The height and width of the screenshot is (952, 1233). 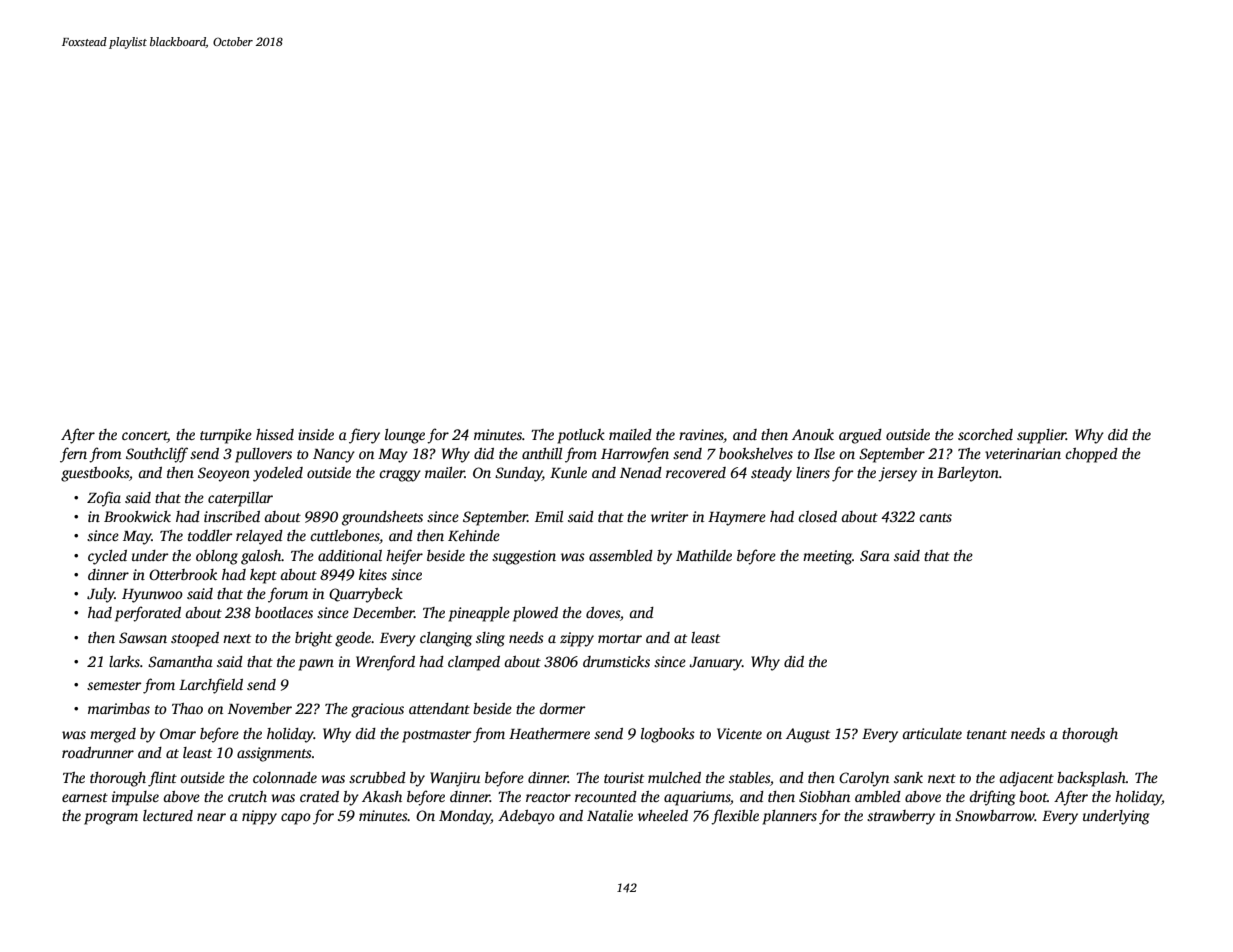 I want to click on Nenad, so click(x=641, y=472).
